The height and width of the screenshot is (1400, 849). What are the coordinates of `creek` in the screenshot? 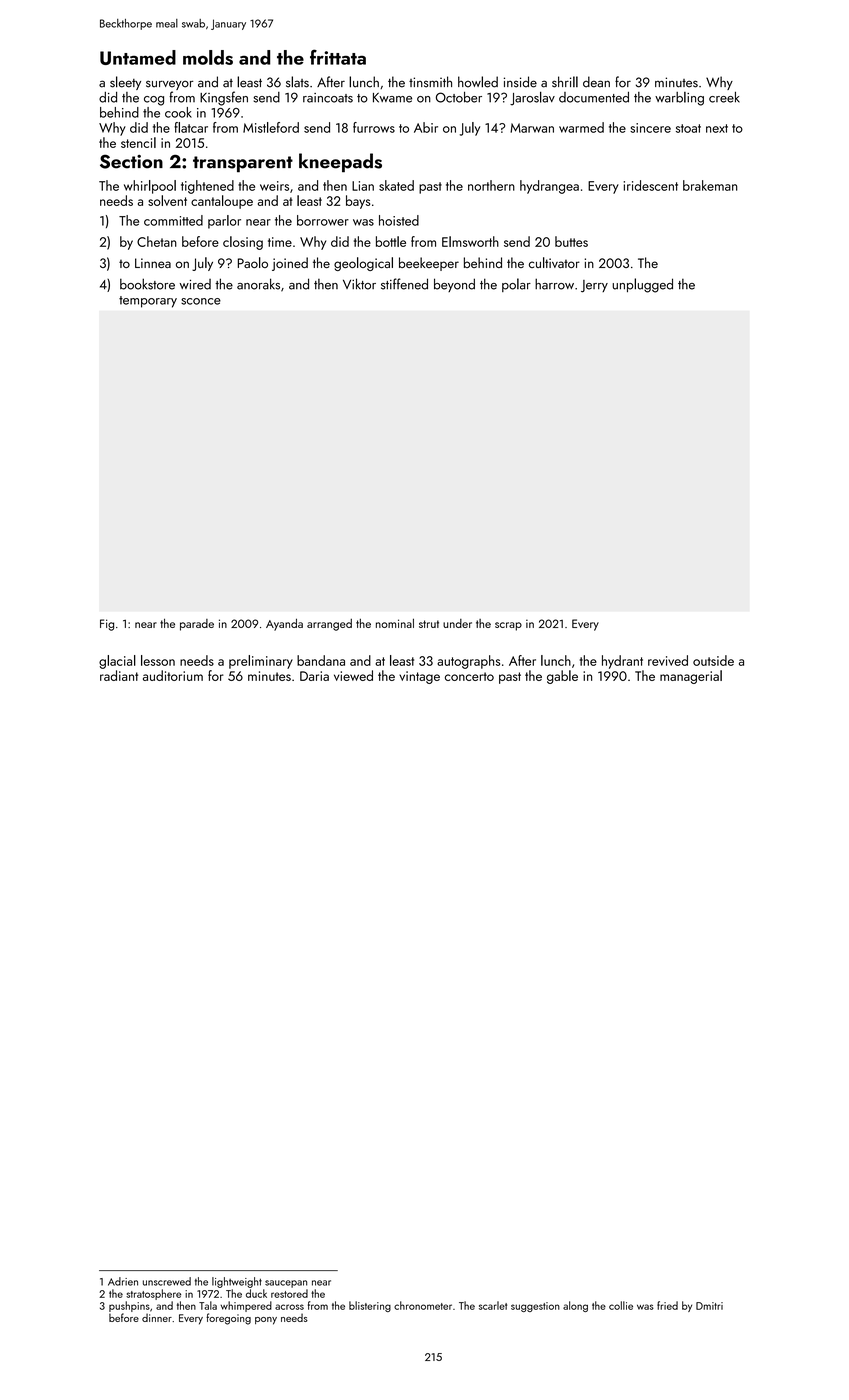 It's located at (724, 97).
